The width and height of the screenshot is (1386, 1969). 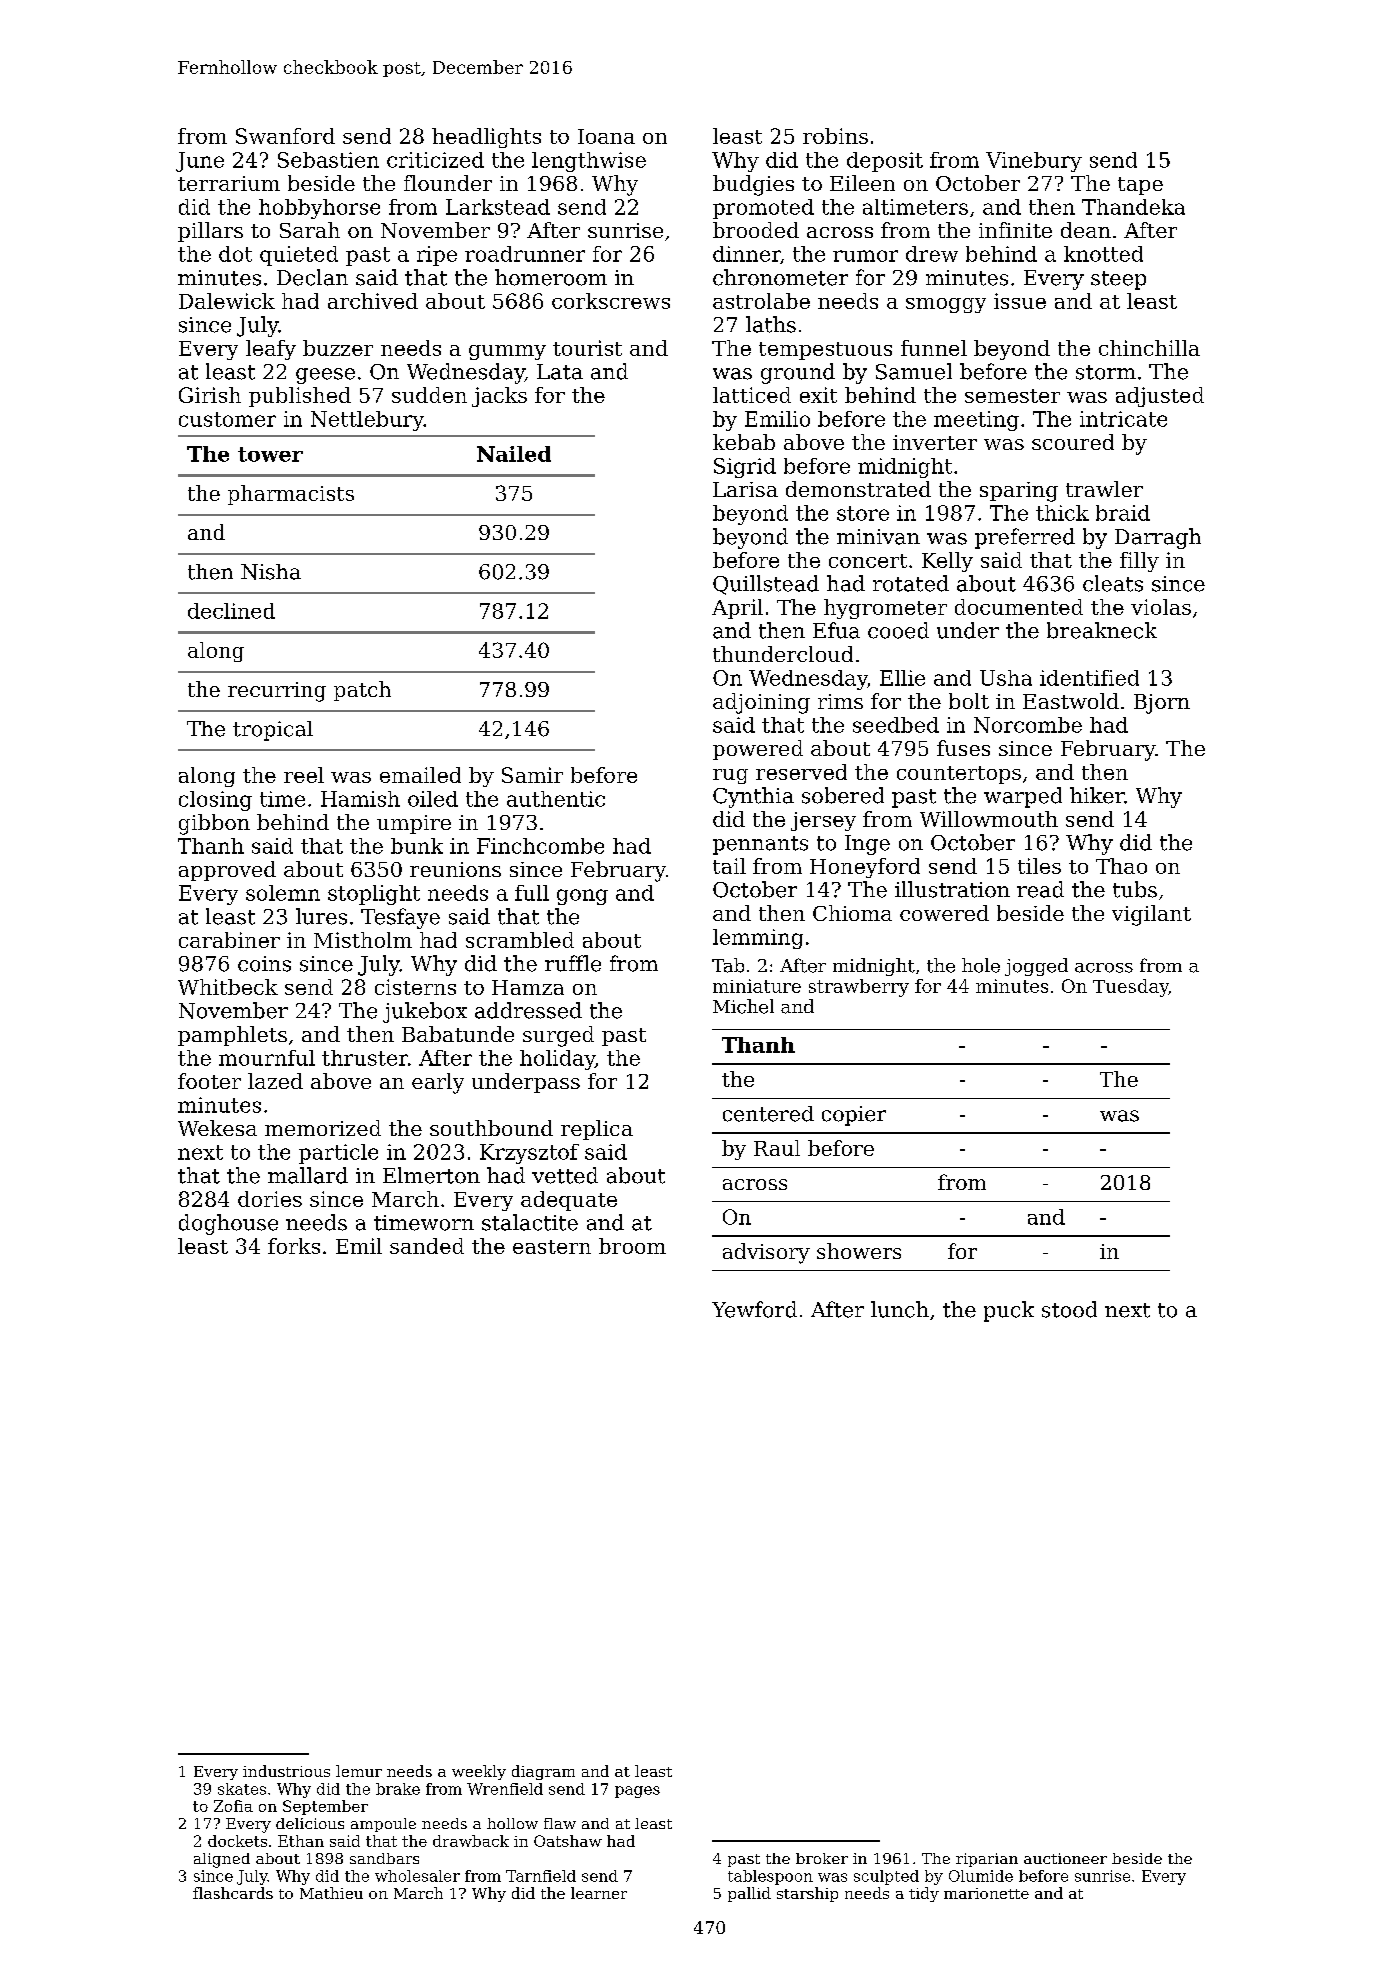 I want to click on sanded, so click(x=427, y=1246).
